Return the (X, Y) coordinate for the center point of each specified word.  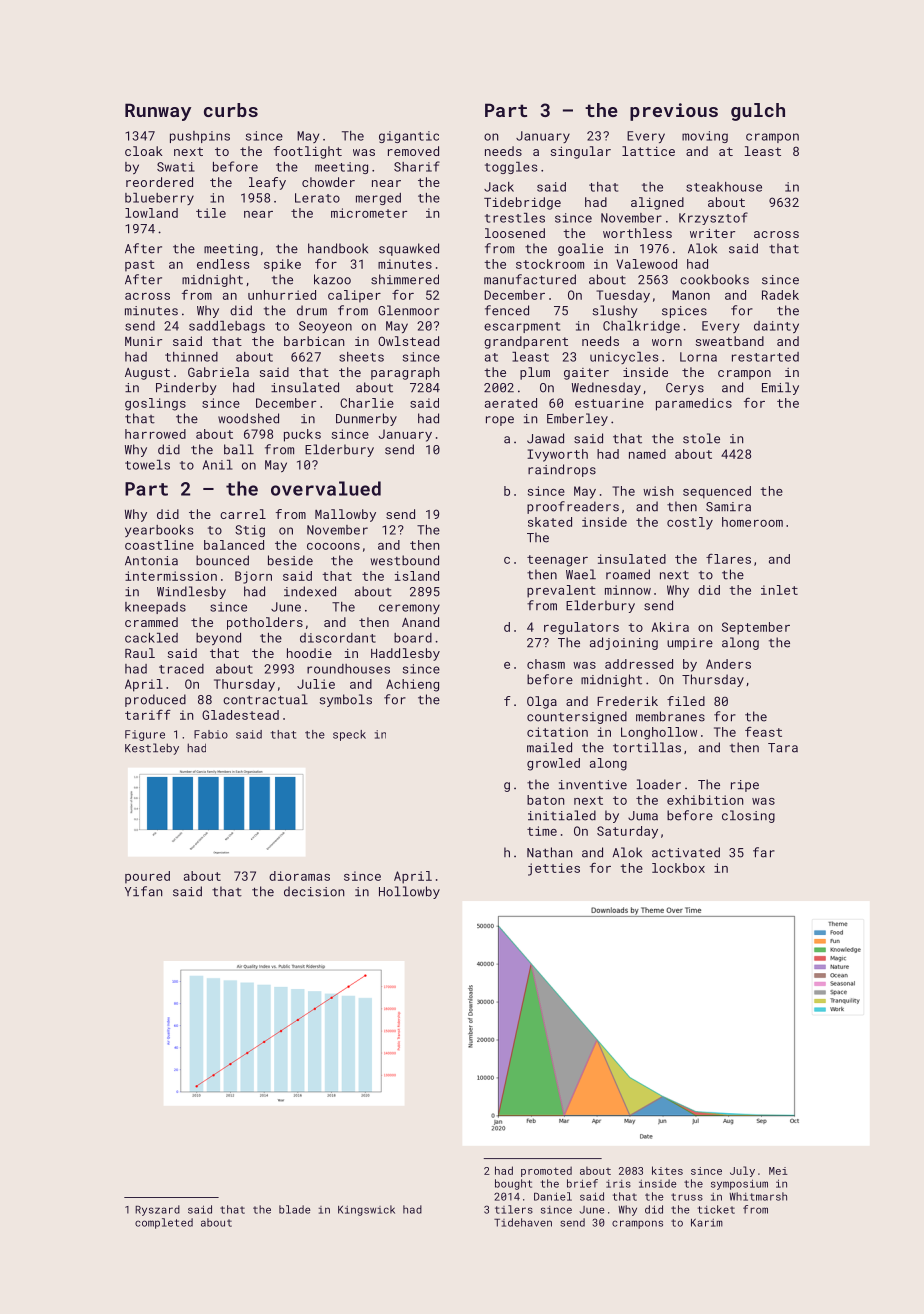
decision (314, 891)
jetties (554, 869)
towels (147, 465)
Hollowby (409, 892)
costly (690, 523)
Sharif (417, 166)
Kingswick (366, 1210)
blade (295, 1209)
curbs (231, 110)
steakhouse (724, 187)
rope (500, 421)
